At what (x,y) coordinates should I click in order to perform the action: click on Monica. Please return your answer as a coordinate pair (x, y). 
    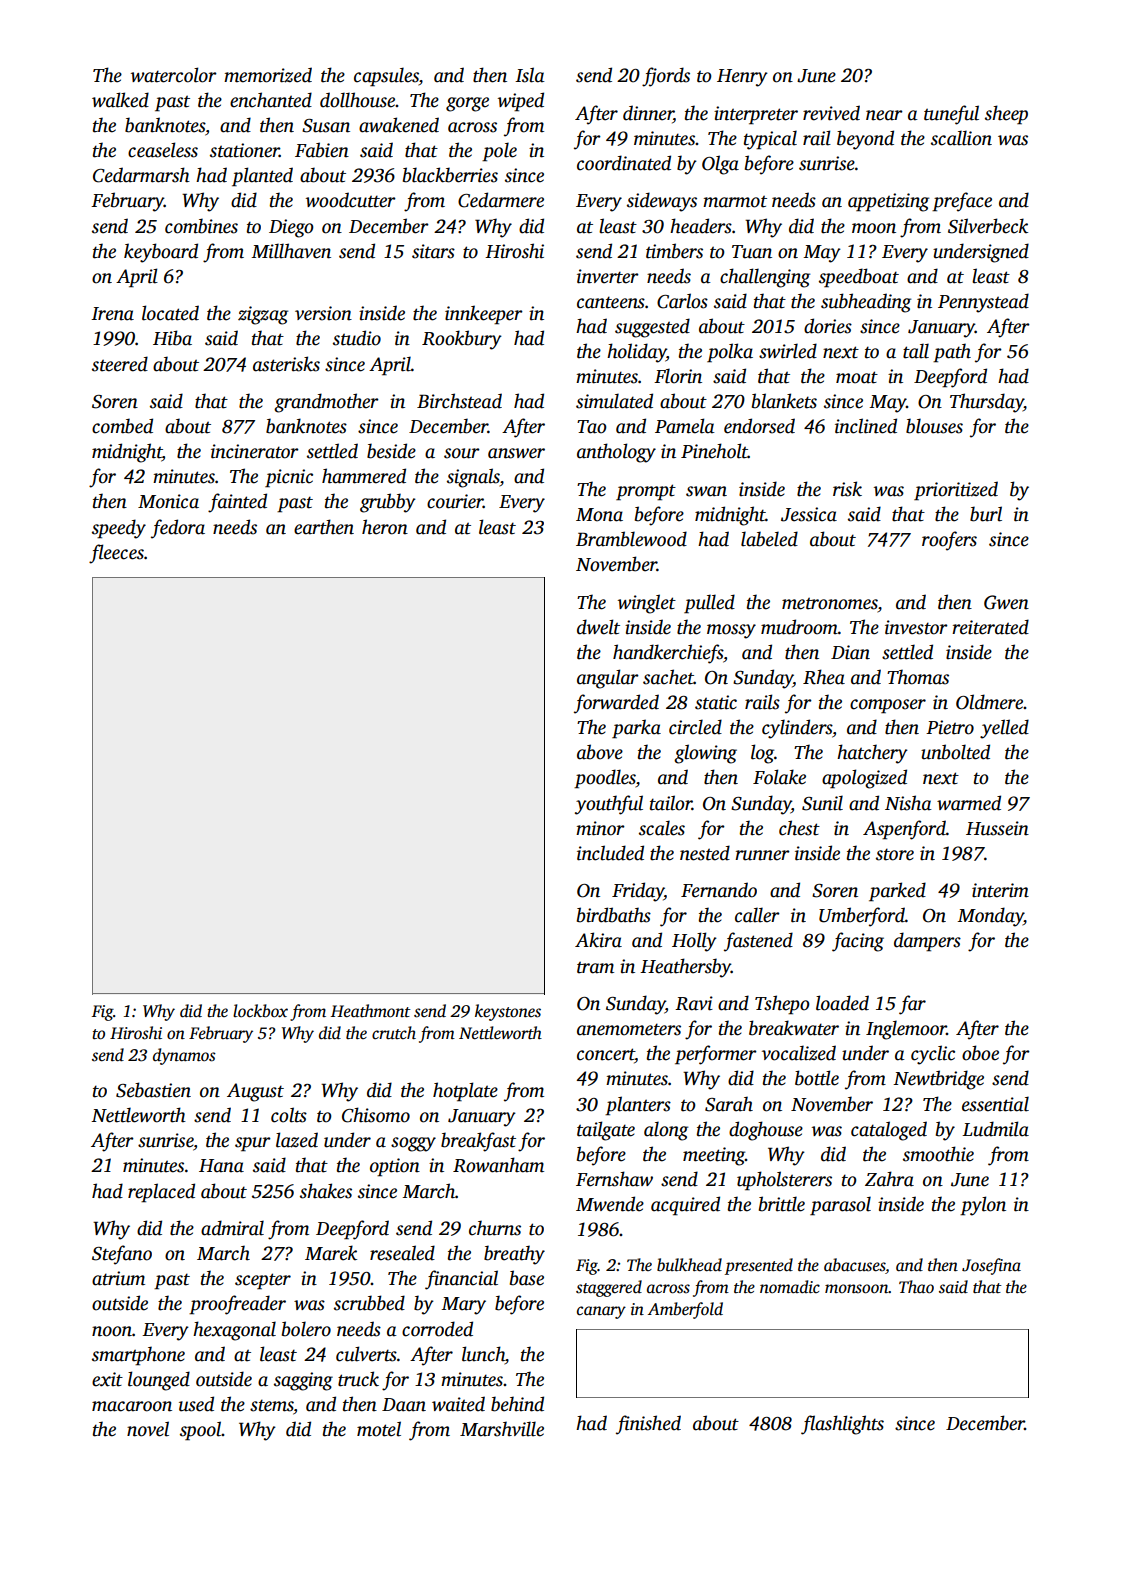
    Looking at the image, I should click on (168, 501).
